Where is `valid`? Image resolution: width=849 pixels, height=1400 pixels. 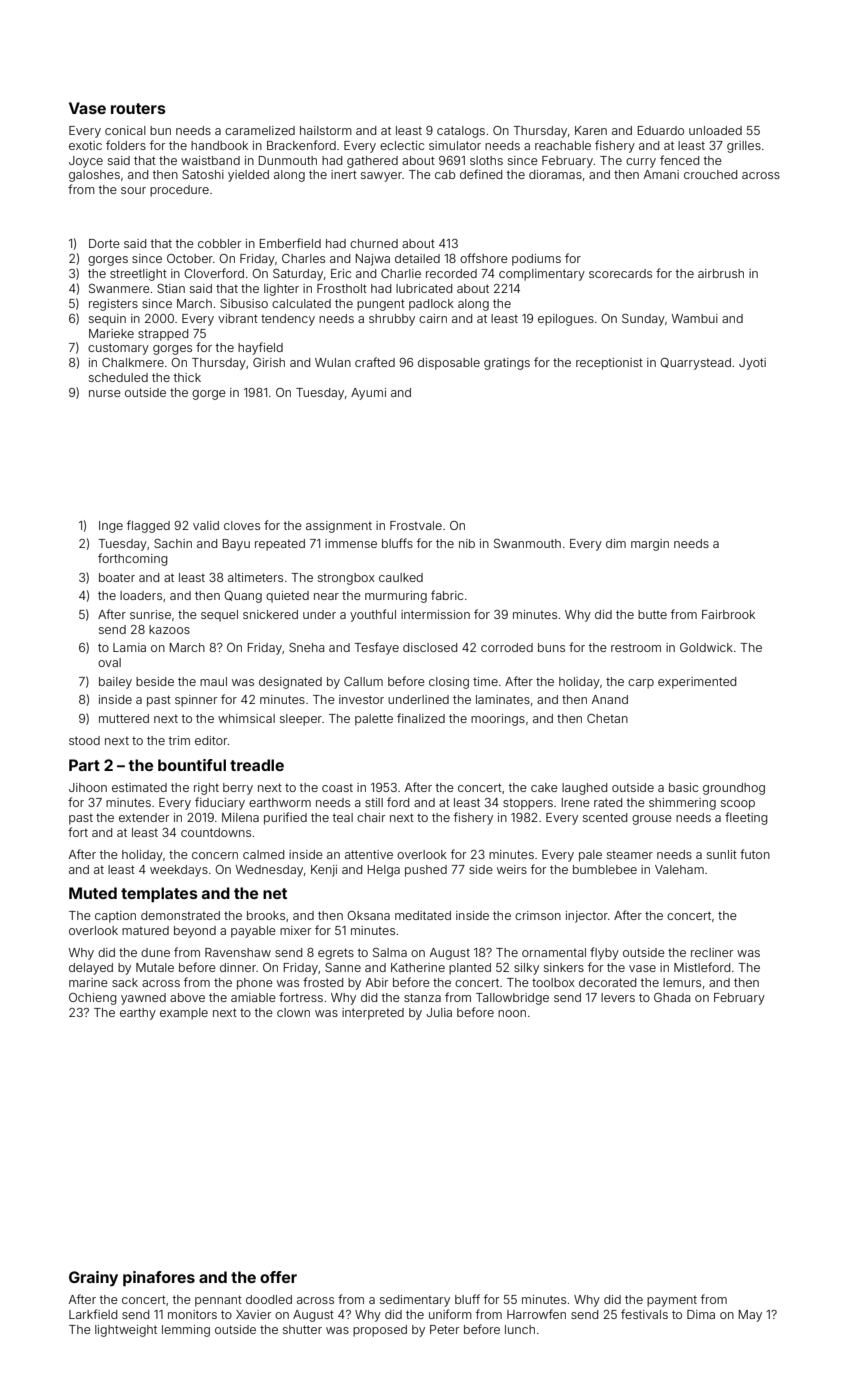
valid is located at coordinates (206, 525).
